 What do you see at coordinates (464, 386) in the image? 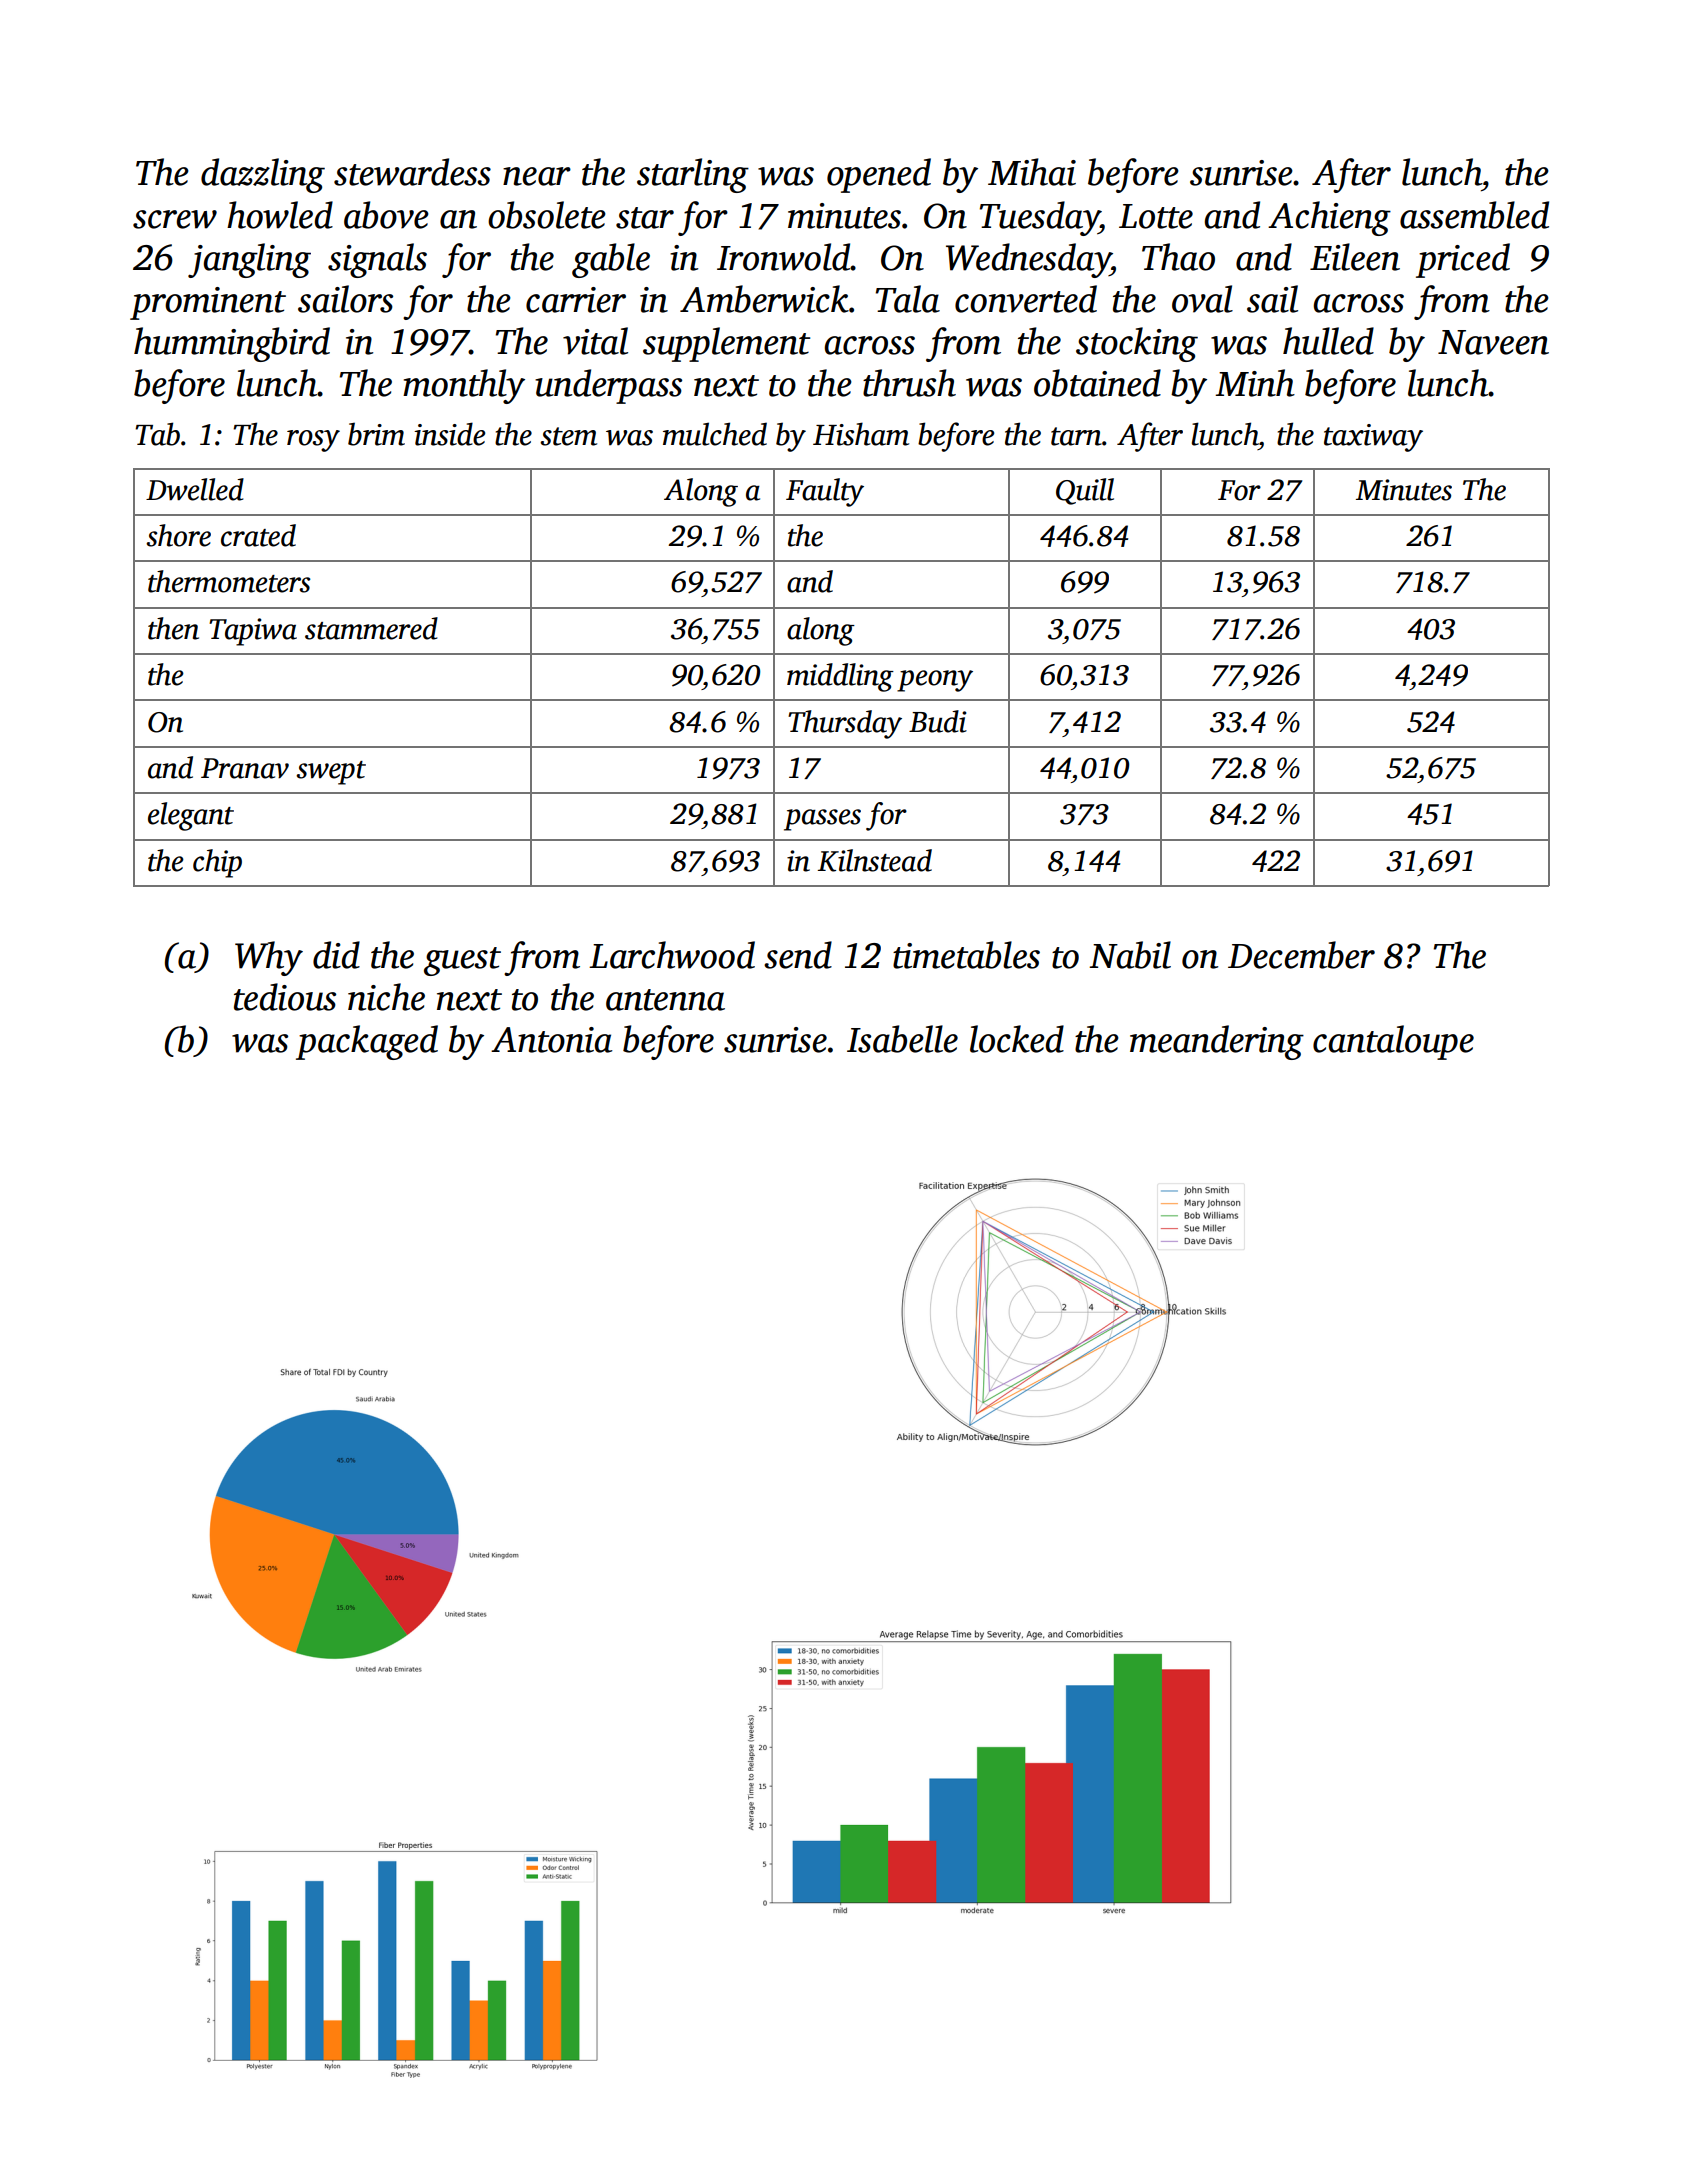
I see `monthly` at bounding box center [464, 386].
